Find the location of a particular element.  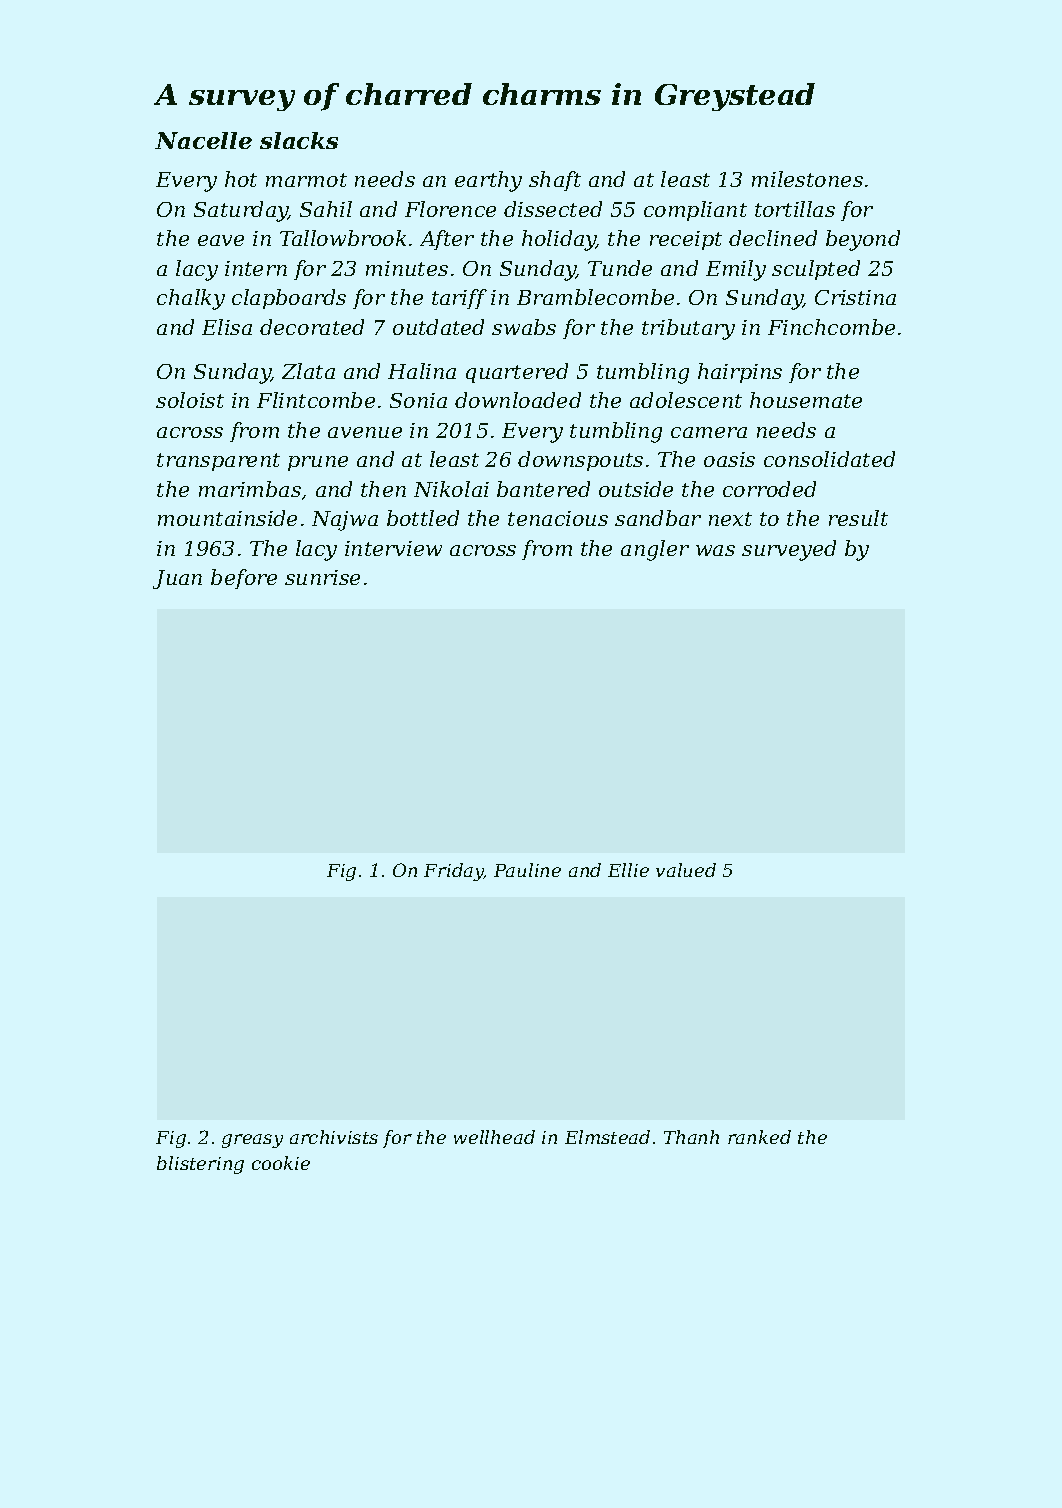

Najwa is located at coordinates (345, 521).
